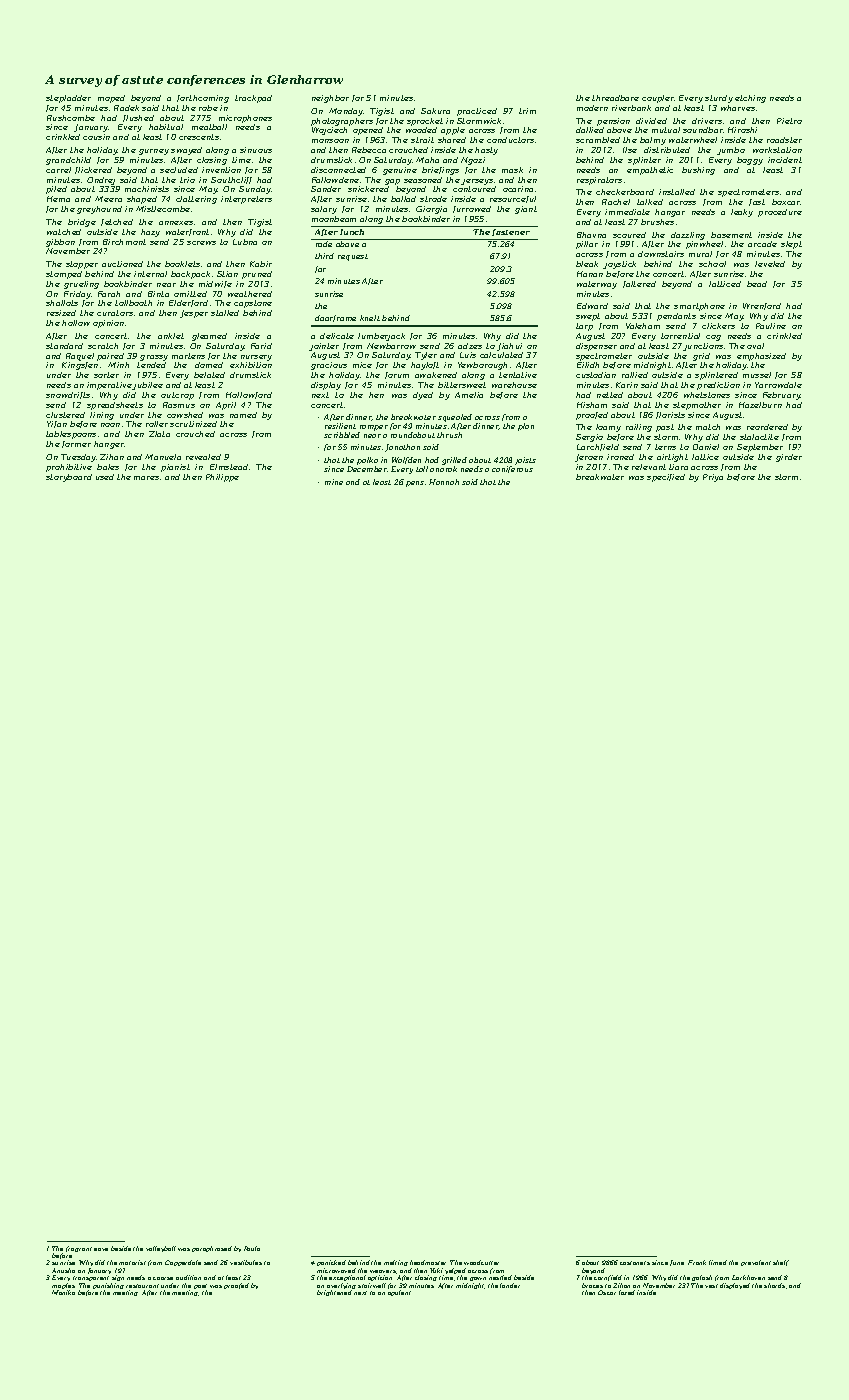 The width and height of the page is (849, 1400). I want to click on Luis, so click(468, 355).
